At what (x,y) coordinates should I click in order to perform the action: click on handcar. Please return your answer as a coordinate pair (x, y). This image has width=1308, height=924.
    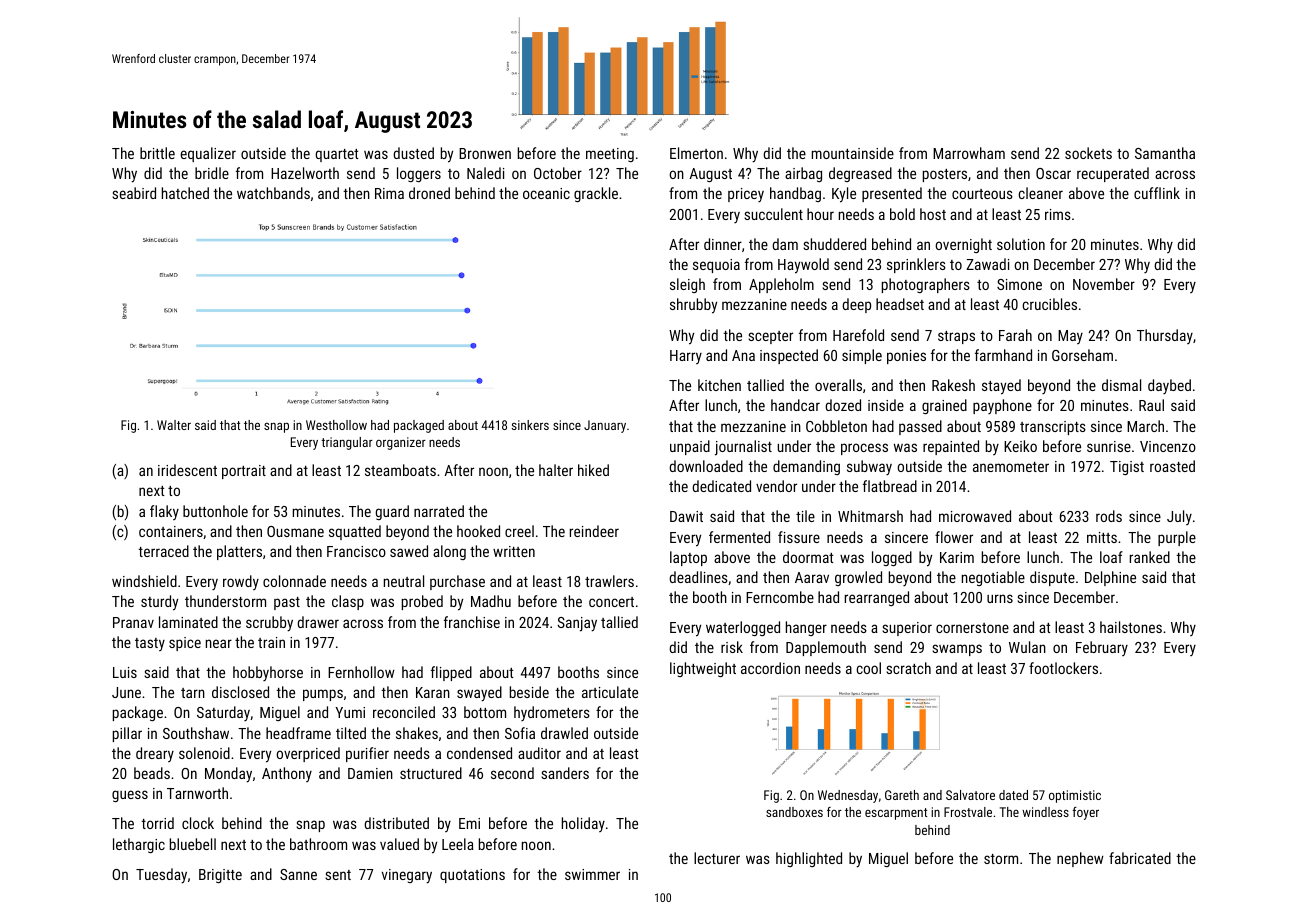
    Looking at the image, I should click on (795, 405).
